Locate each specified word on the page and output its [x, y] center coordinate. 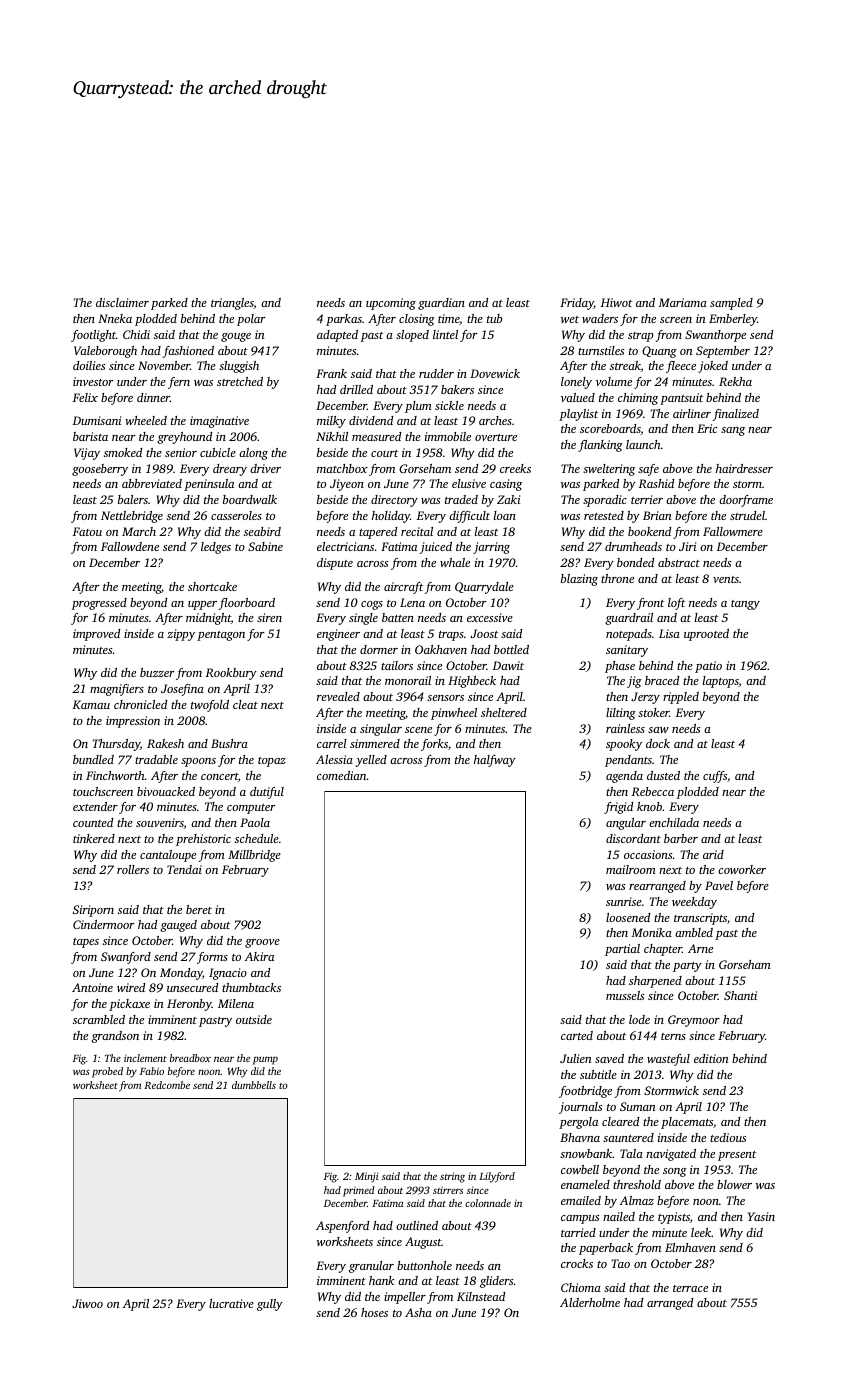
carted [577, 1035]
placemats [687, 1123]
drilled [356, 389]
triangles [232, 304]
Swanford [126, 958]
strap [640, 337]
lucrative [231, 1303]
